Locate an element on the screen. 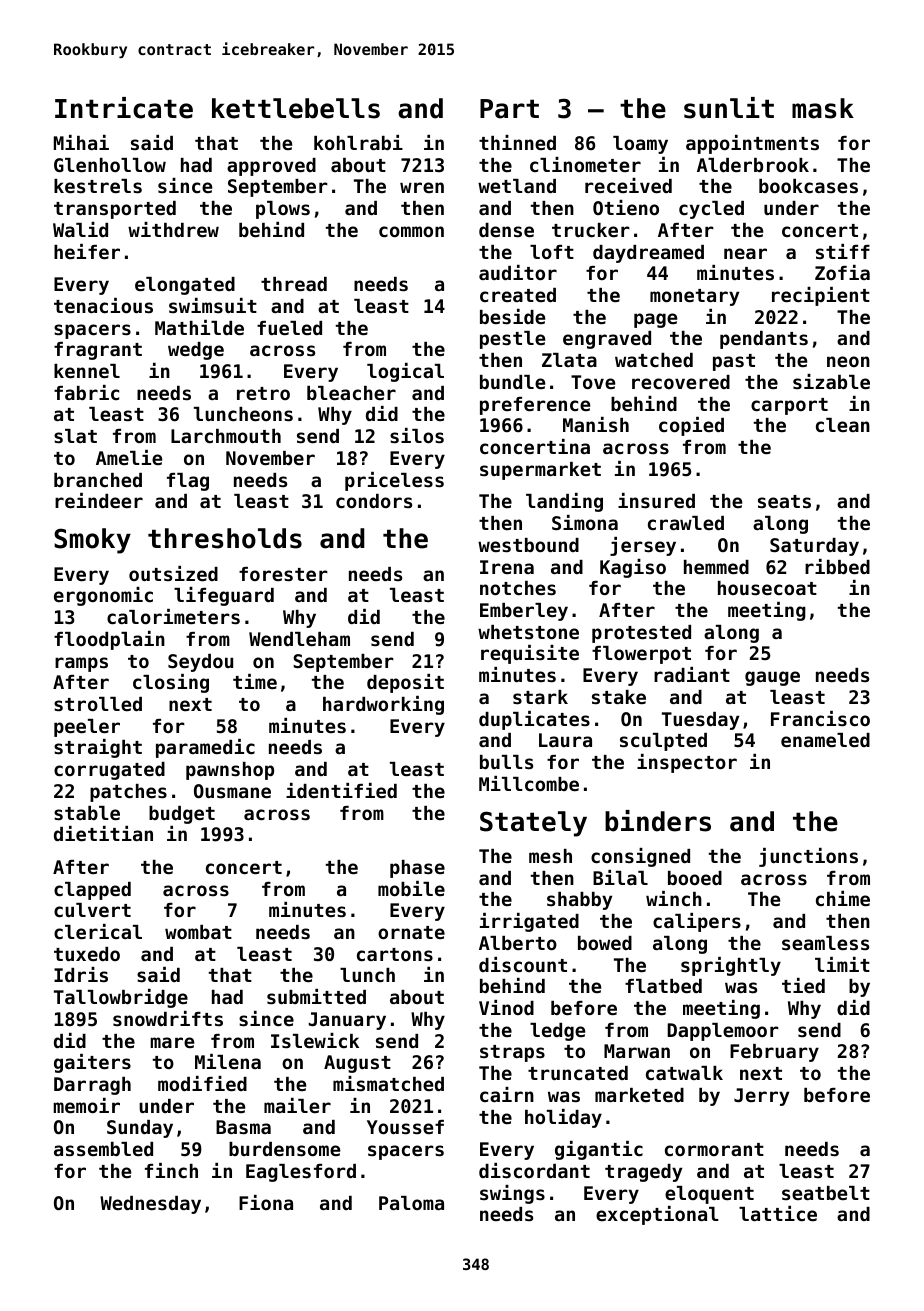 The width and height of the screenshot is (924, 1311). January is located at coordinates (347, 1021).
